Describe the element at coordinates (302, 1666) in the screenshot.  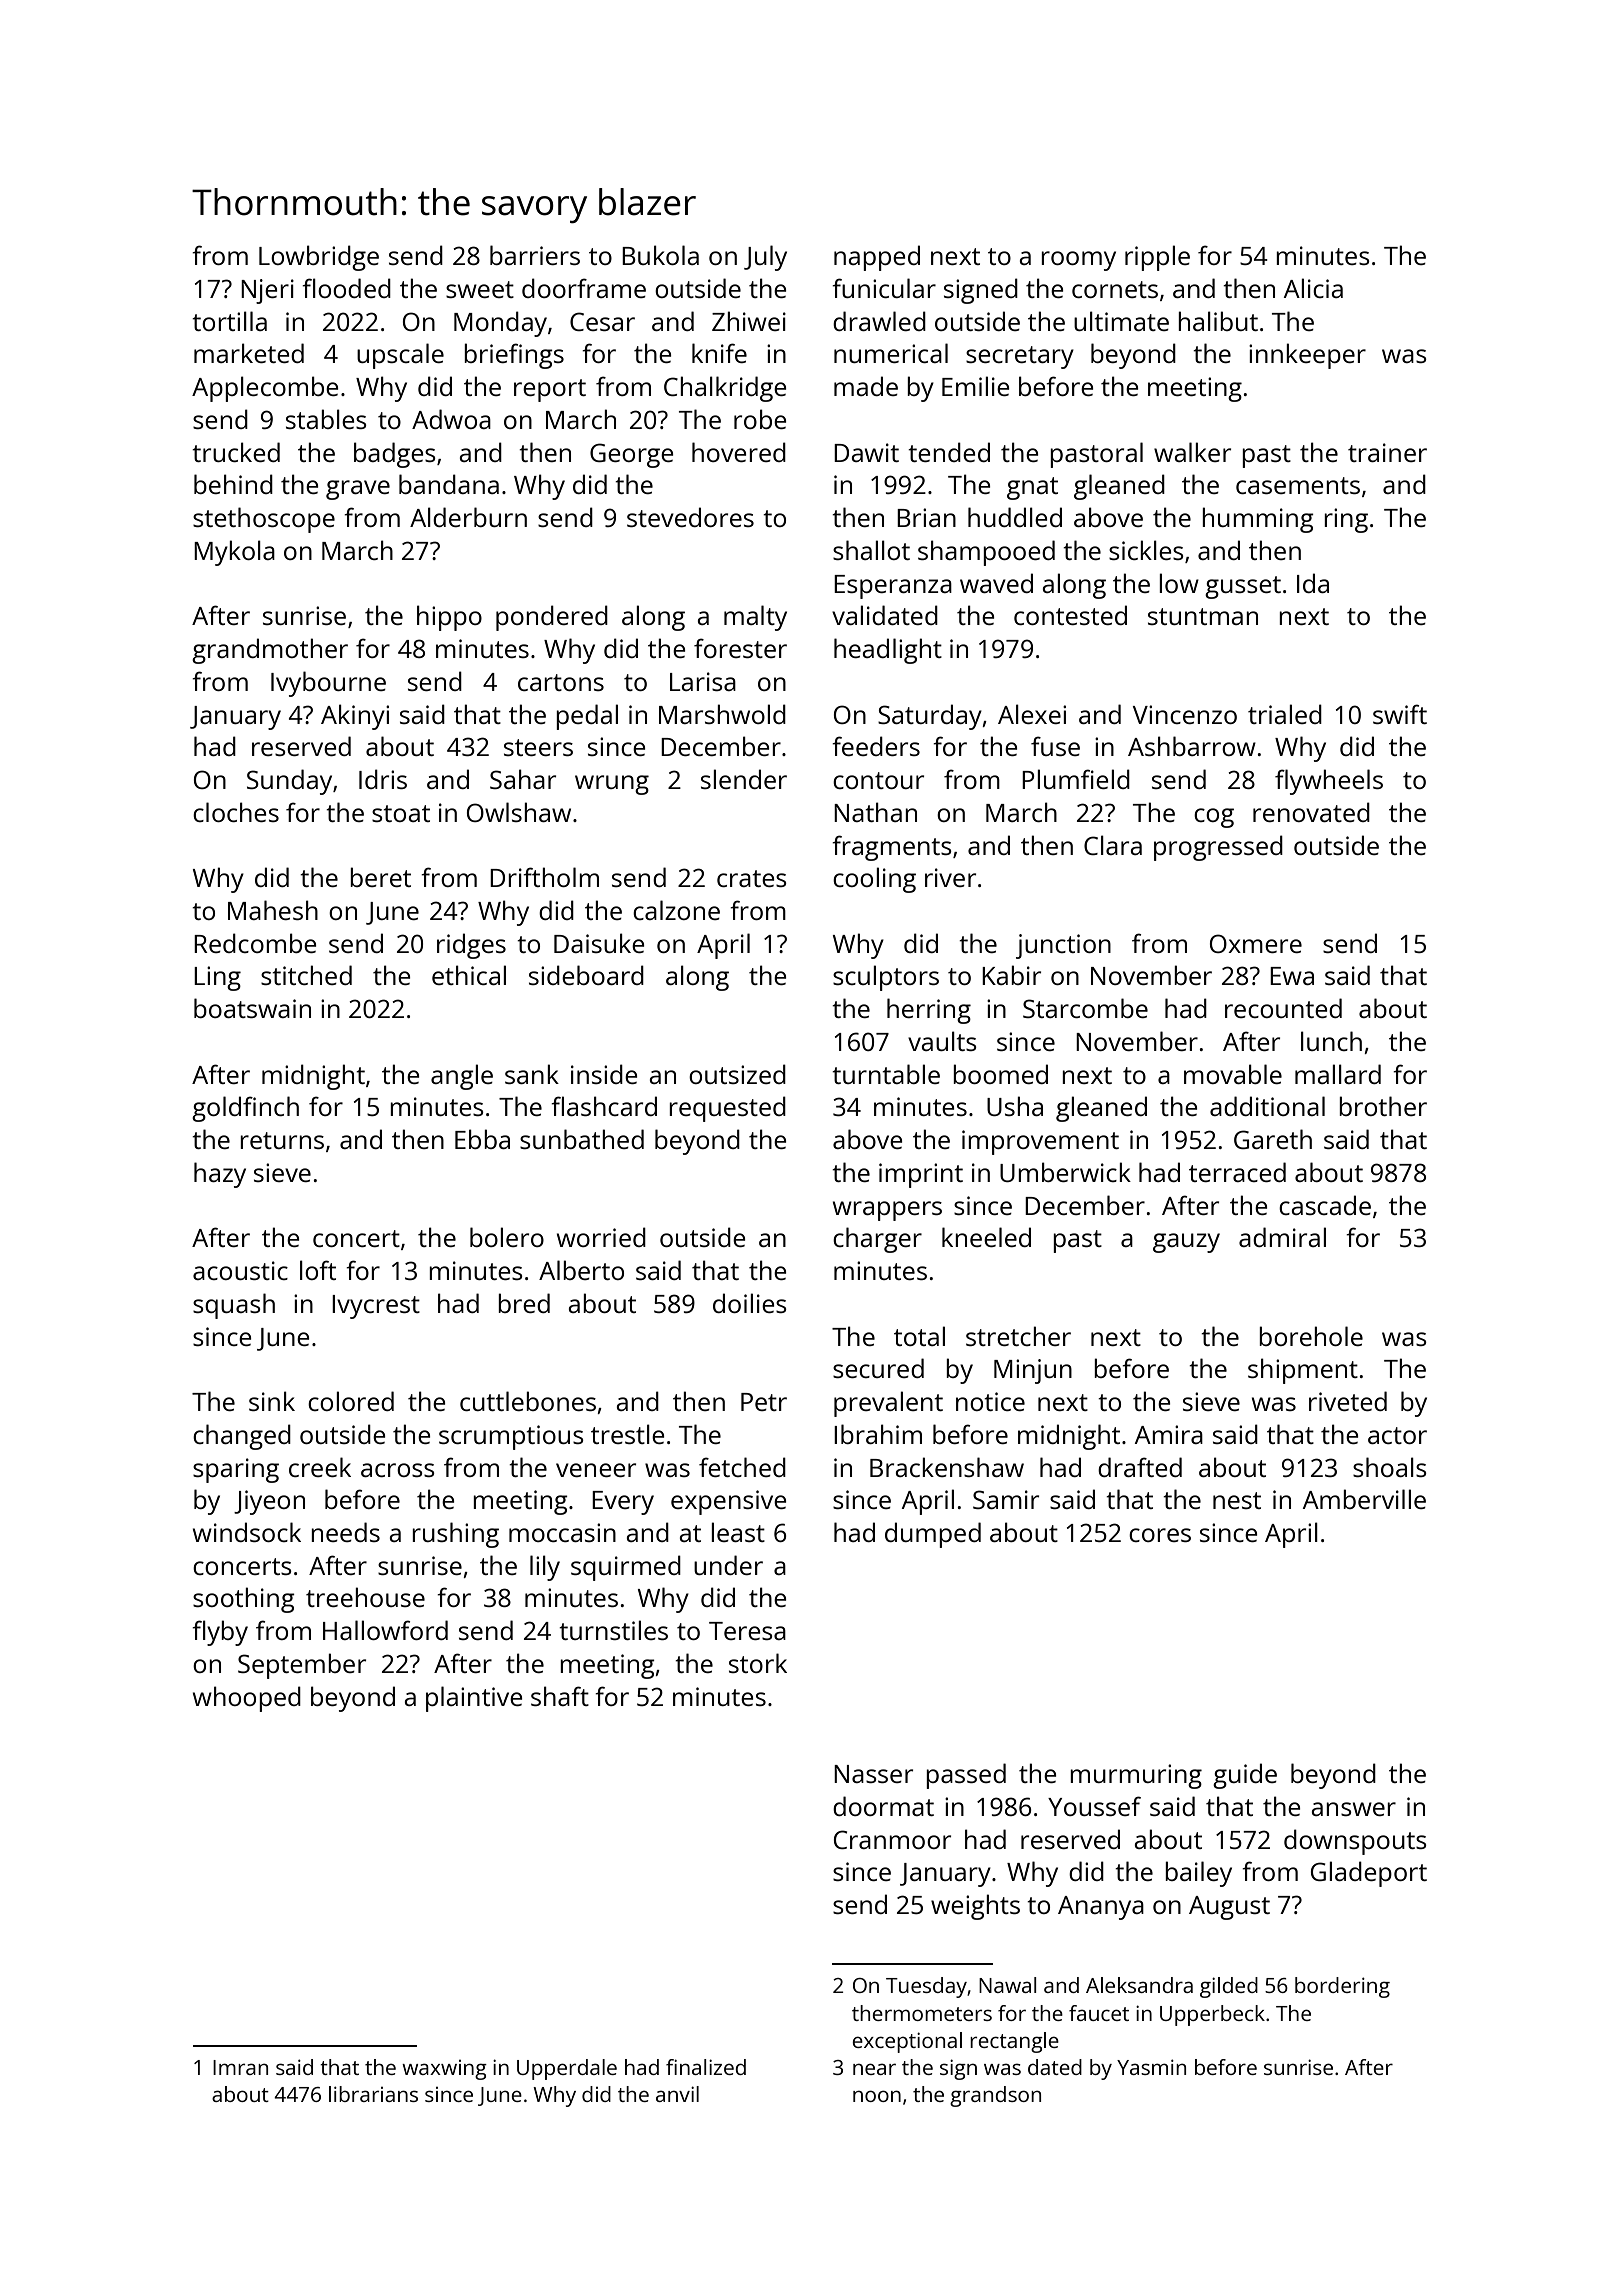
I see `September` at that location.
